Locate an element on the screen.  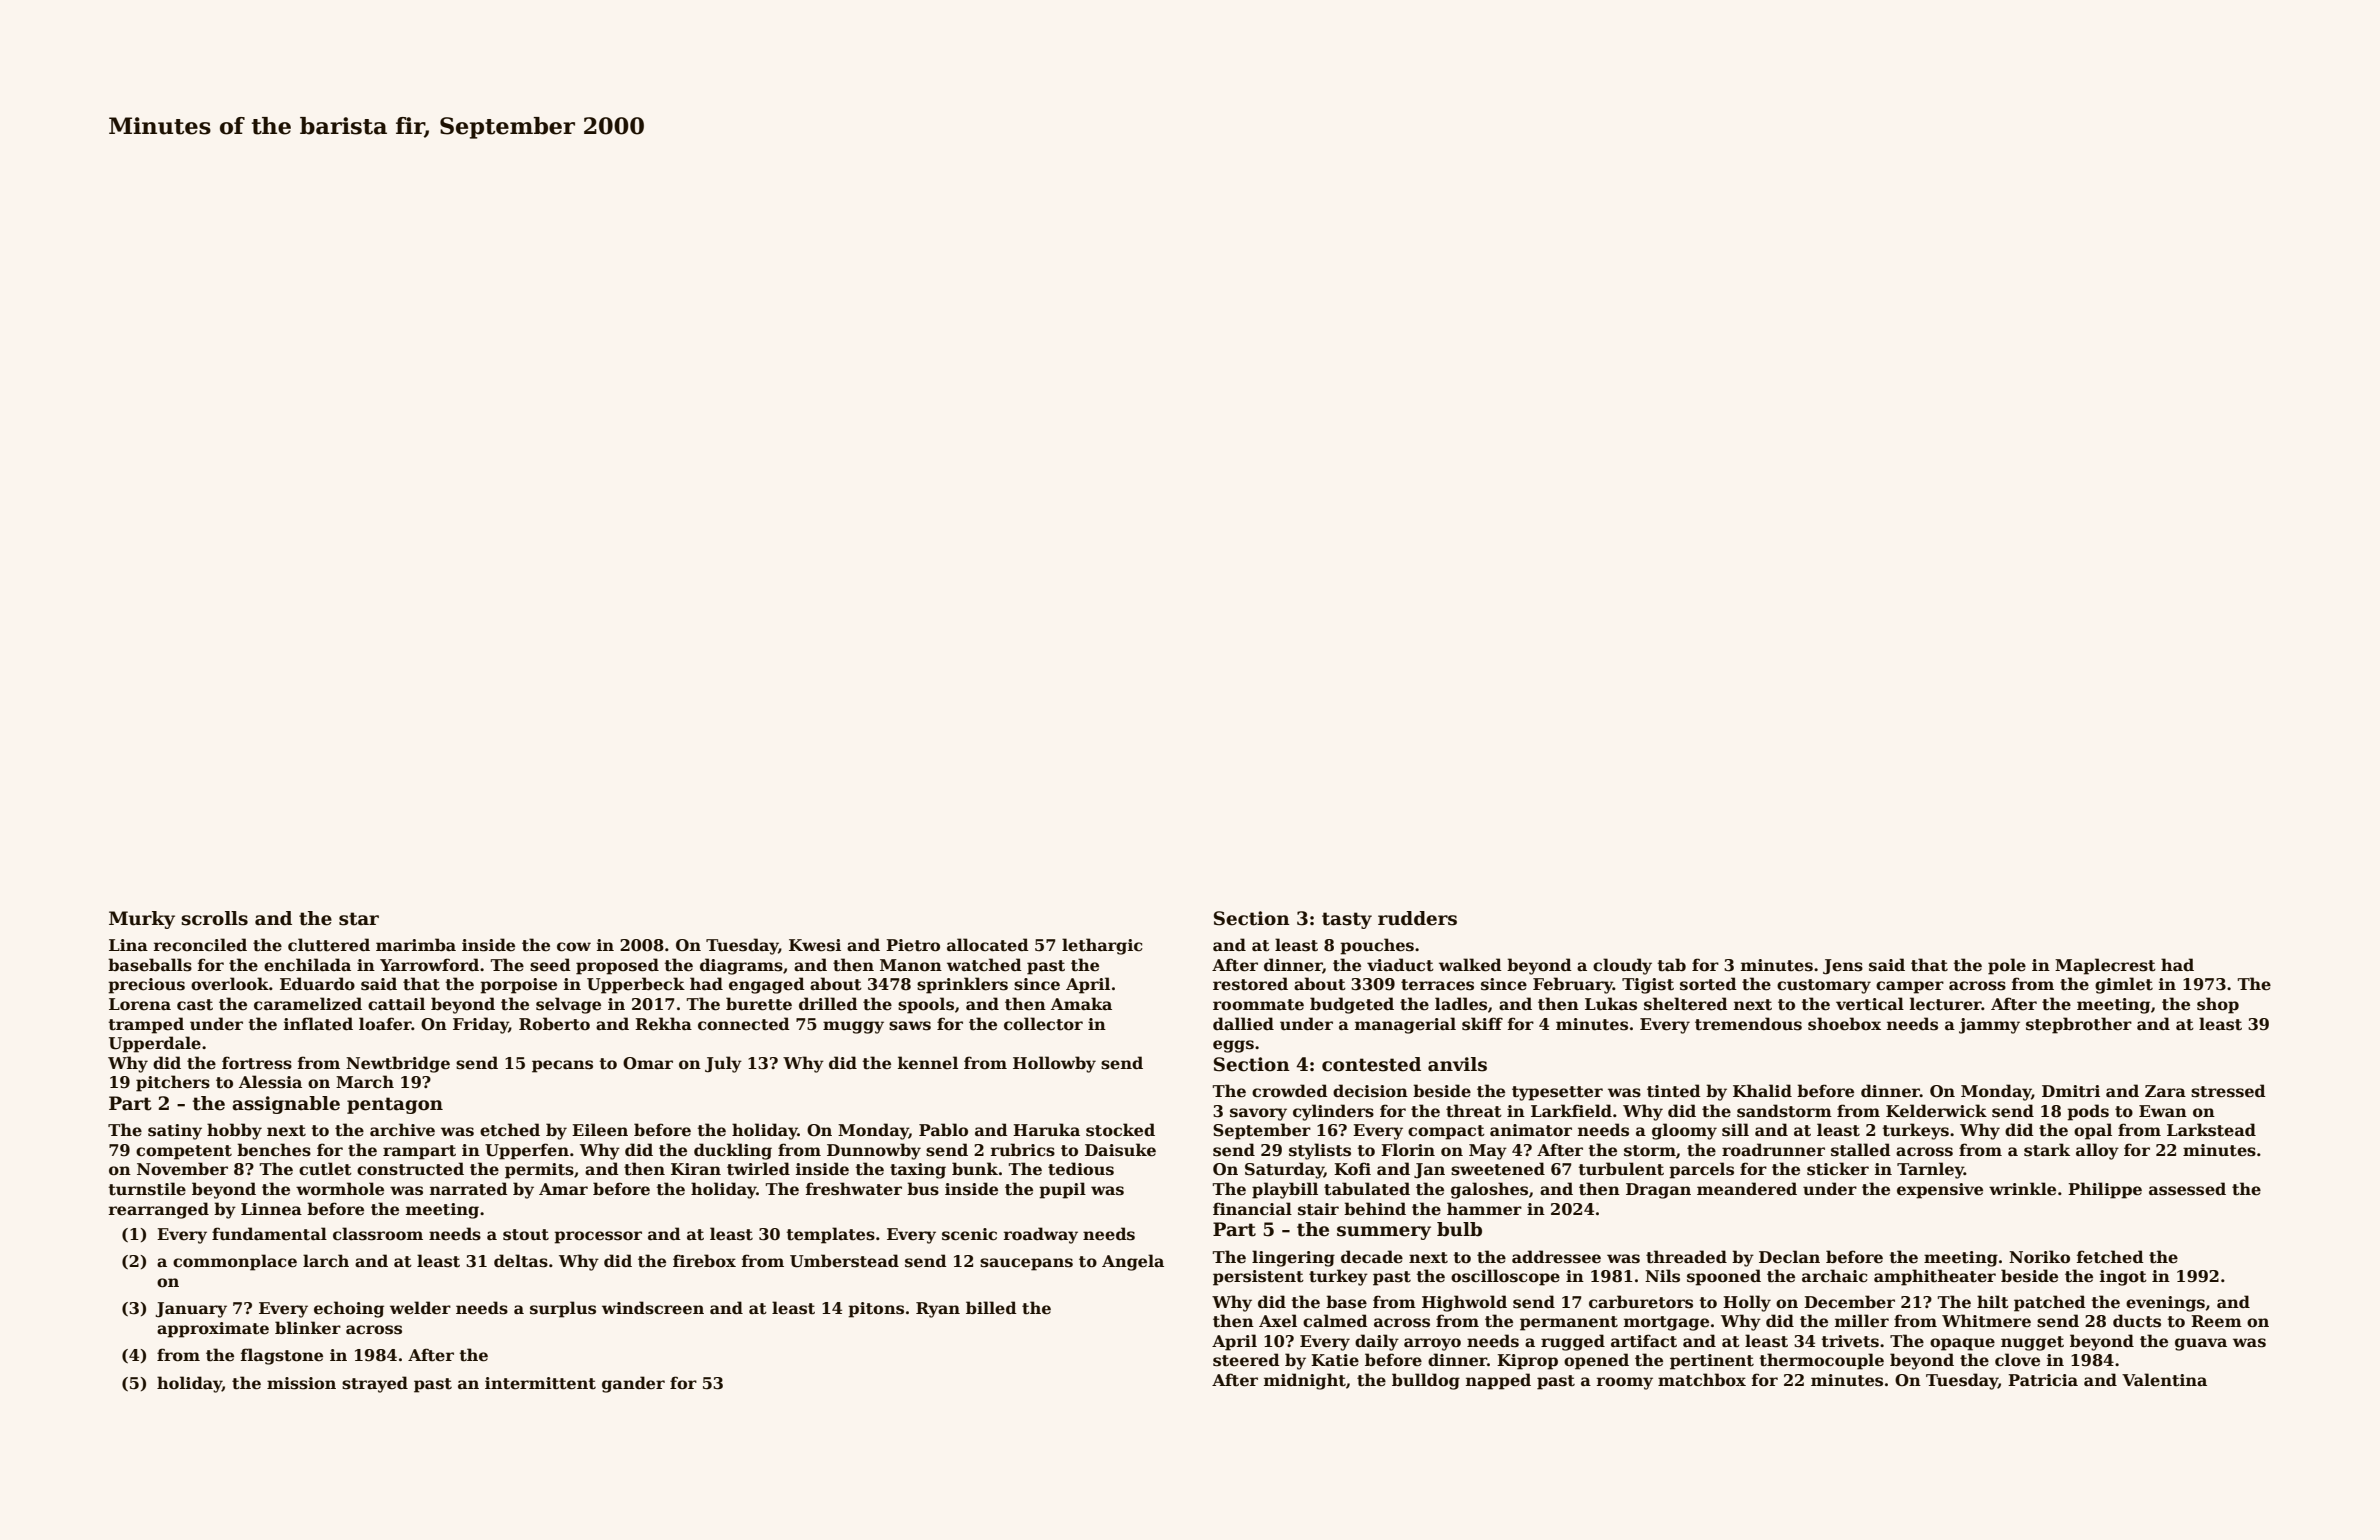
pitchers is located at coordinates (173, 1083).
